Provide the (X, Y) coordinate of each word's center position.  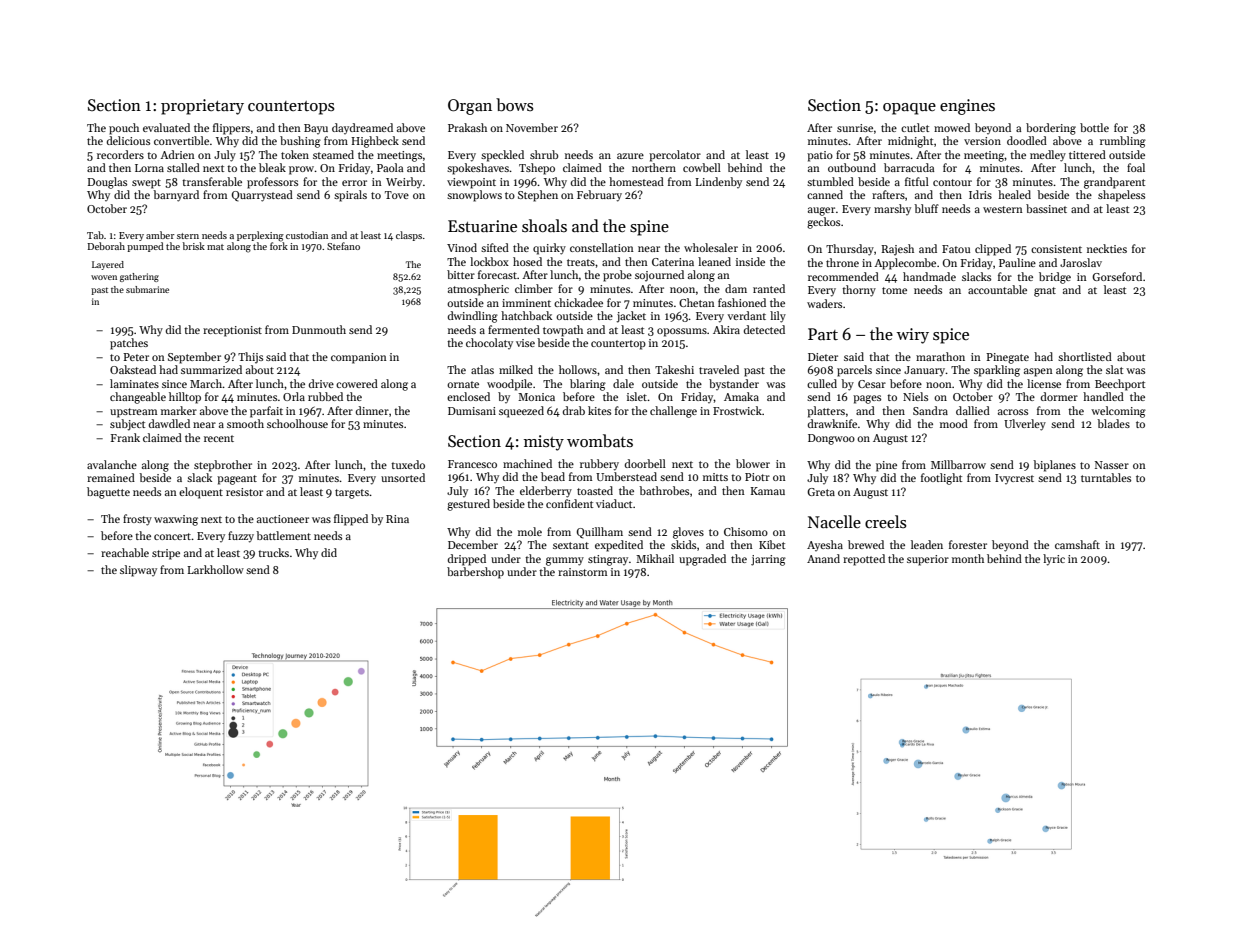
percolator (675, 156)
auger (821, 211)
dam (736, 288)
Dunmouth (319, 329)
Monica (536, 397)
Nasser (1112, 465)
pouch (124, 129)
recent (219, 438)
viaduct (614, 503)
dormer (1059, 396)
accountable (997, 289)
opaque (909, 109)
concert (173, 536)
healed (1014, 194)
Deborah (106, 246)
